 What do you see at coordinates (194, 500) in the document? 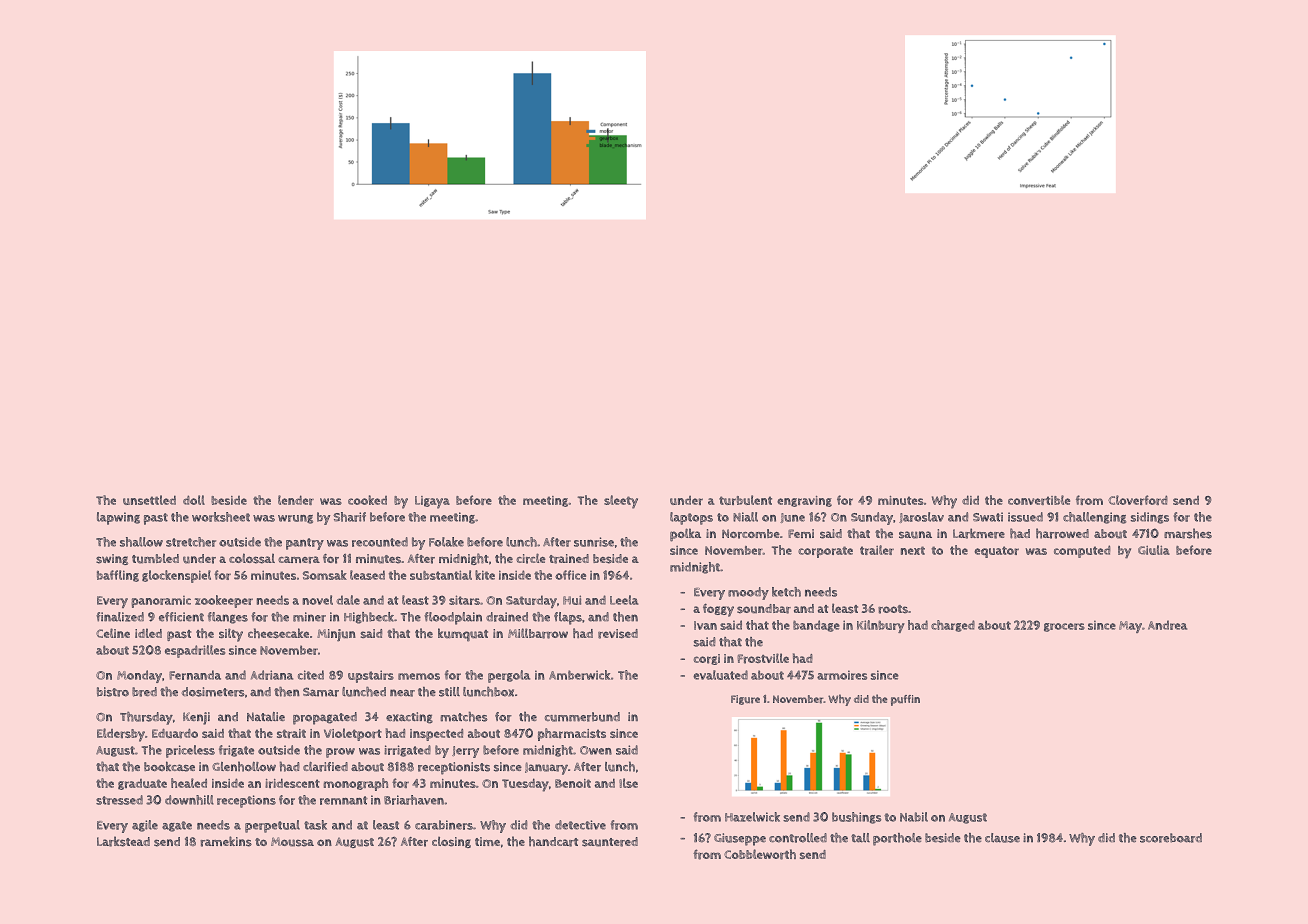
I see `doll` at bounding box center [194, 500].
